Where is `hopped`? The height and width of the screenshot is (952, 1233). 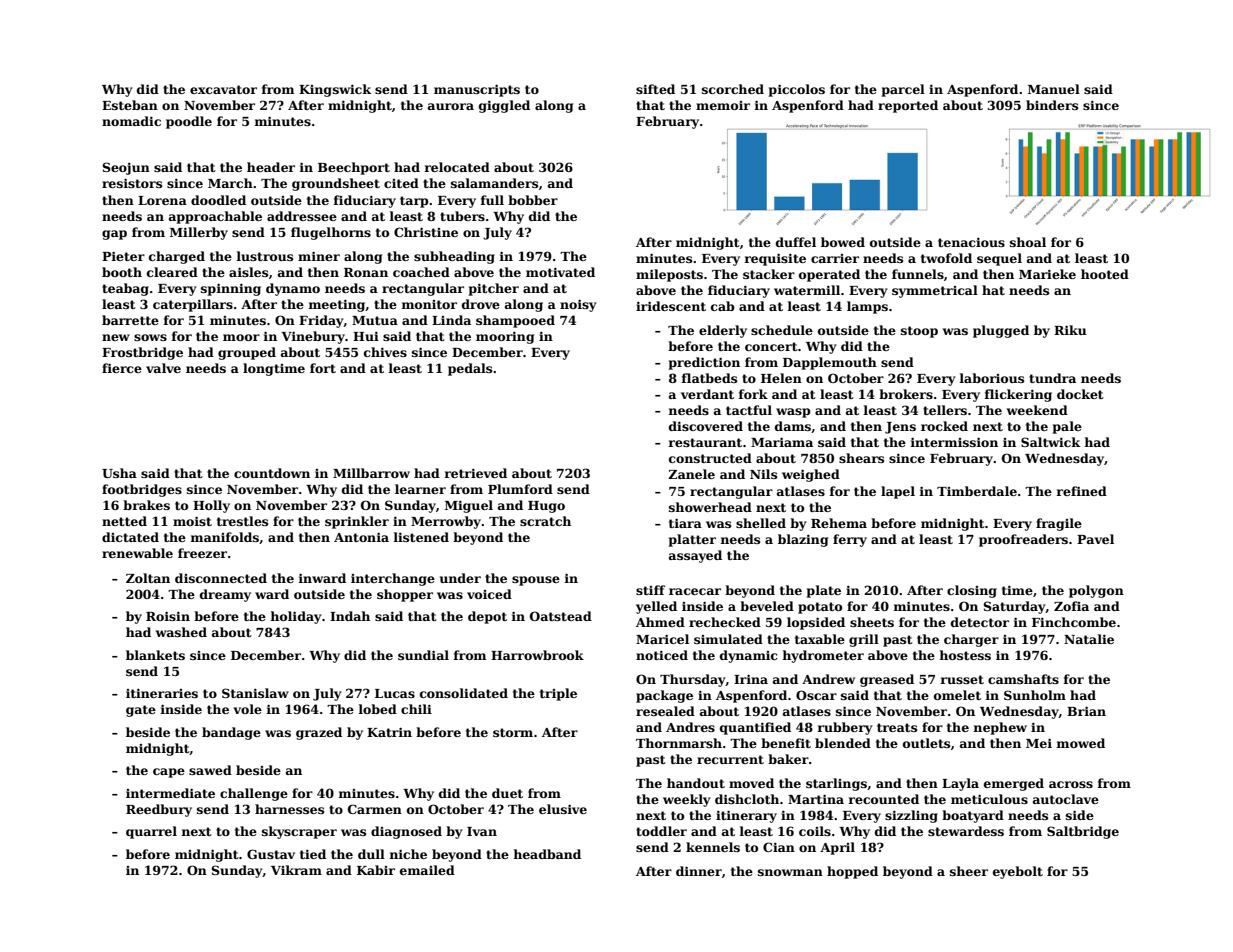
hopped is located at coordinates (852, 872).
